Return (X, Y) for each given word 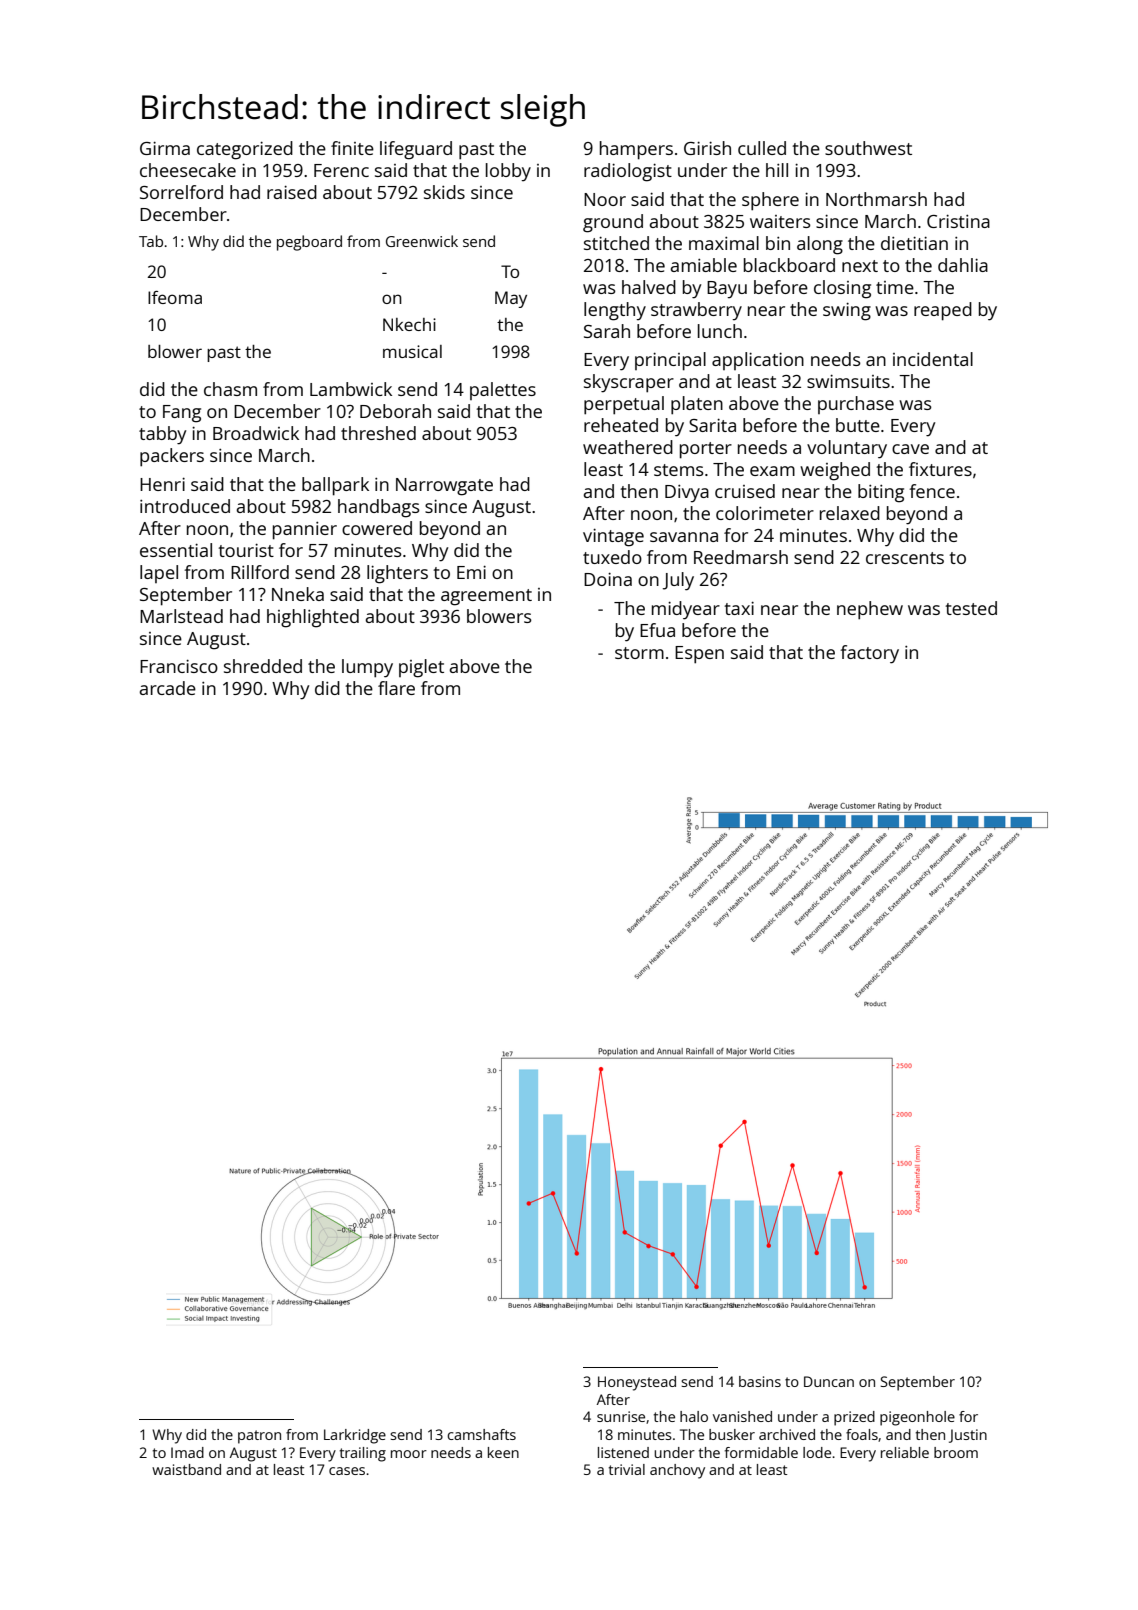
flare (396, 688)
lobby (508, 172)
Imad (187, 1452)
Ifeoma (175, 297)
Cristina (958, 221)
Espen (699, 655)
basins (760, 1381)
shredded (263, 666)
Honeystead (637, 1383)
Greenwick (422, 241)
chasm (230, 389)
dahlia (963, 265)
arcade (168, 688)
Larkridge (355, 1436)
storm (639, 653)
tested (971, 608)
